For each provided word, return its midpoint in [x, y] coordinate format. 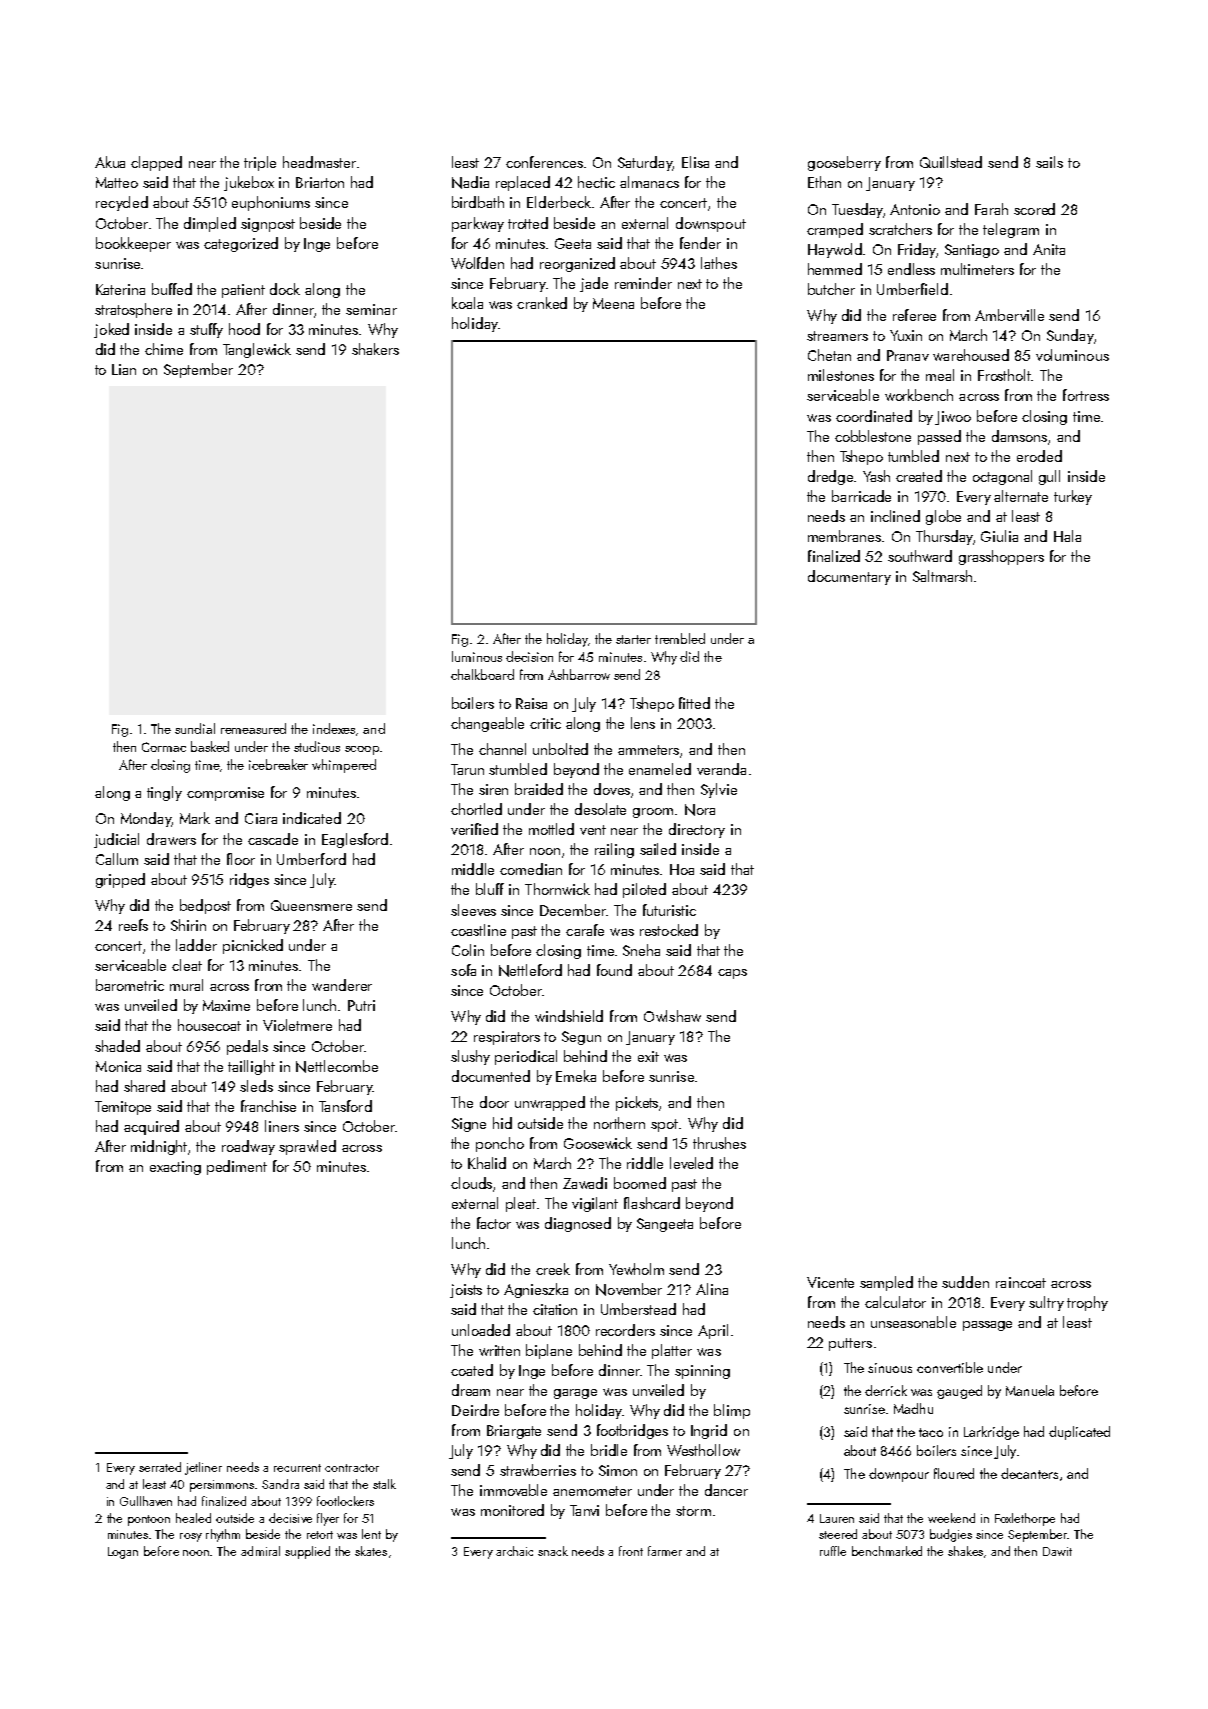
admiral [260, 1551]
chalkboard [482, 674]
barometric [130, 985]
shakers [375, 349]
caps [732, 974]
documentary [849, 577]
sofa [463, 970]
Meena [613, 303]
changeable [487, 724]
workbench [919, 395]
